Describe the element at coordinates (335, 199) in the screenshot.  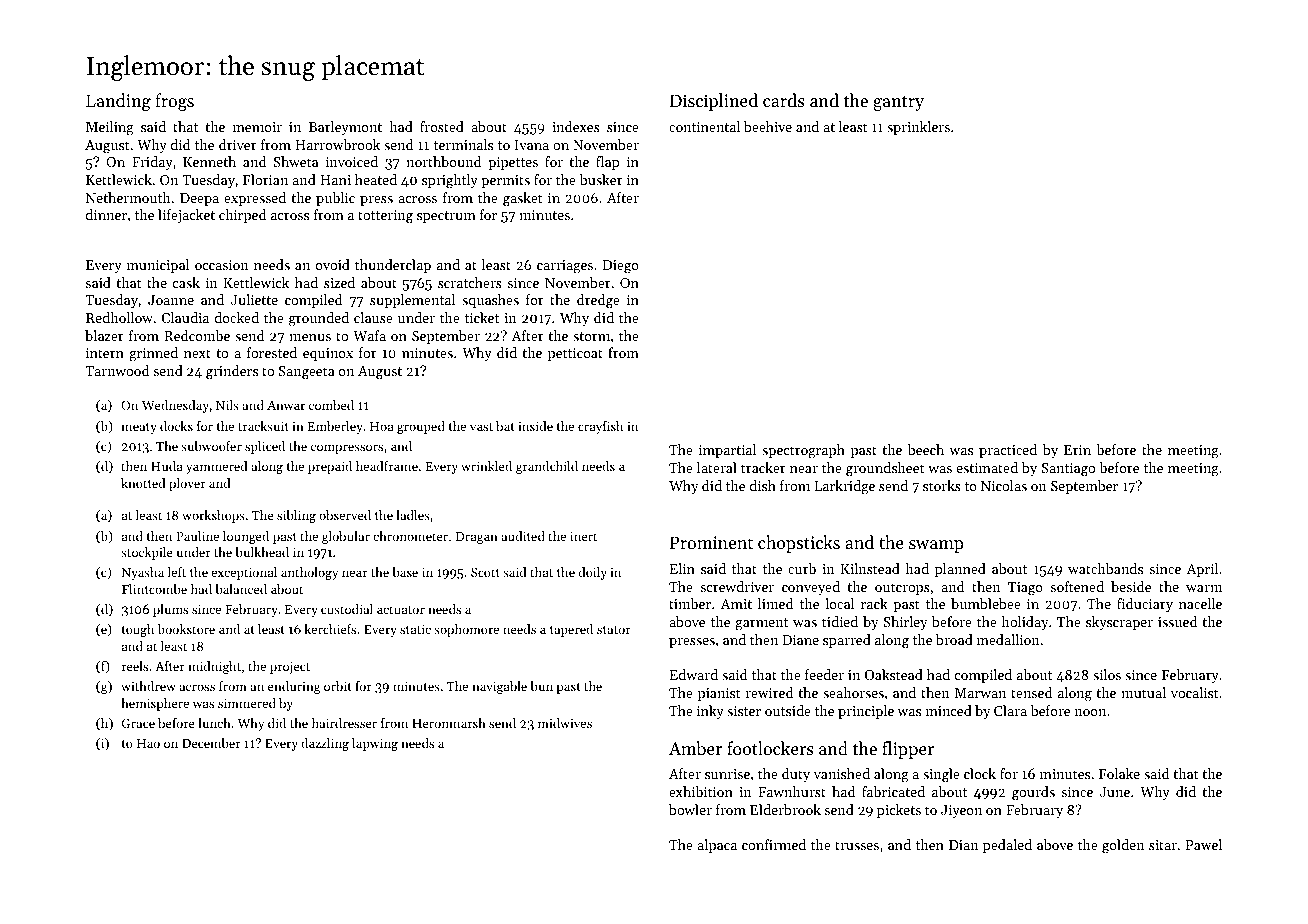
I see `public` at that location.
